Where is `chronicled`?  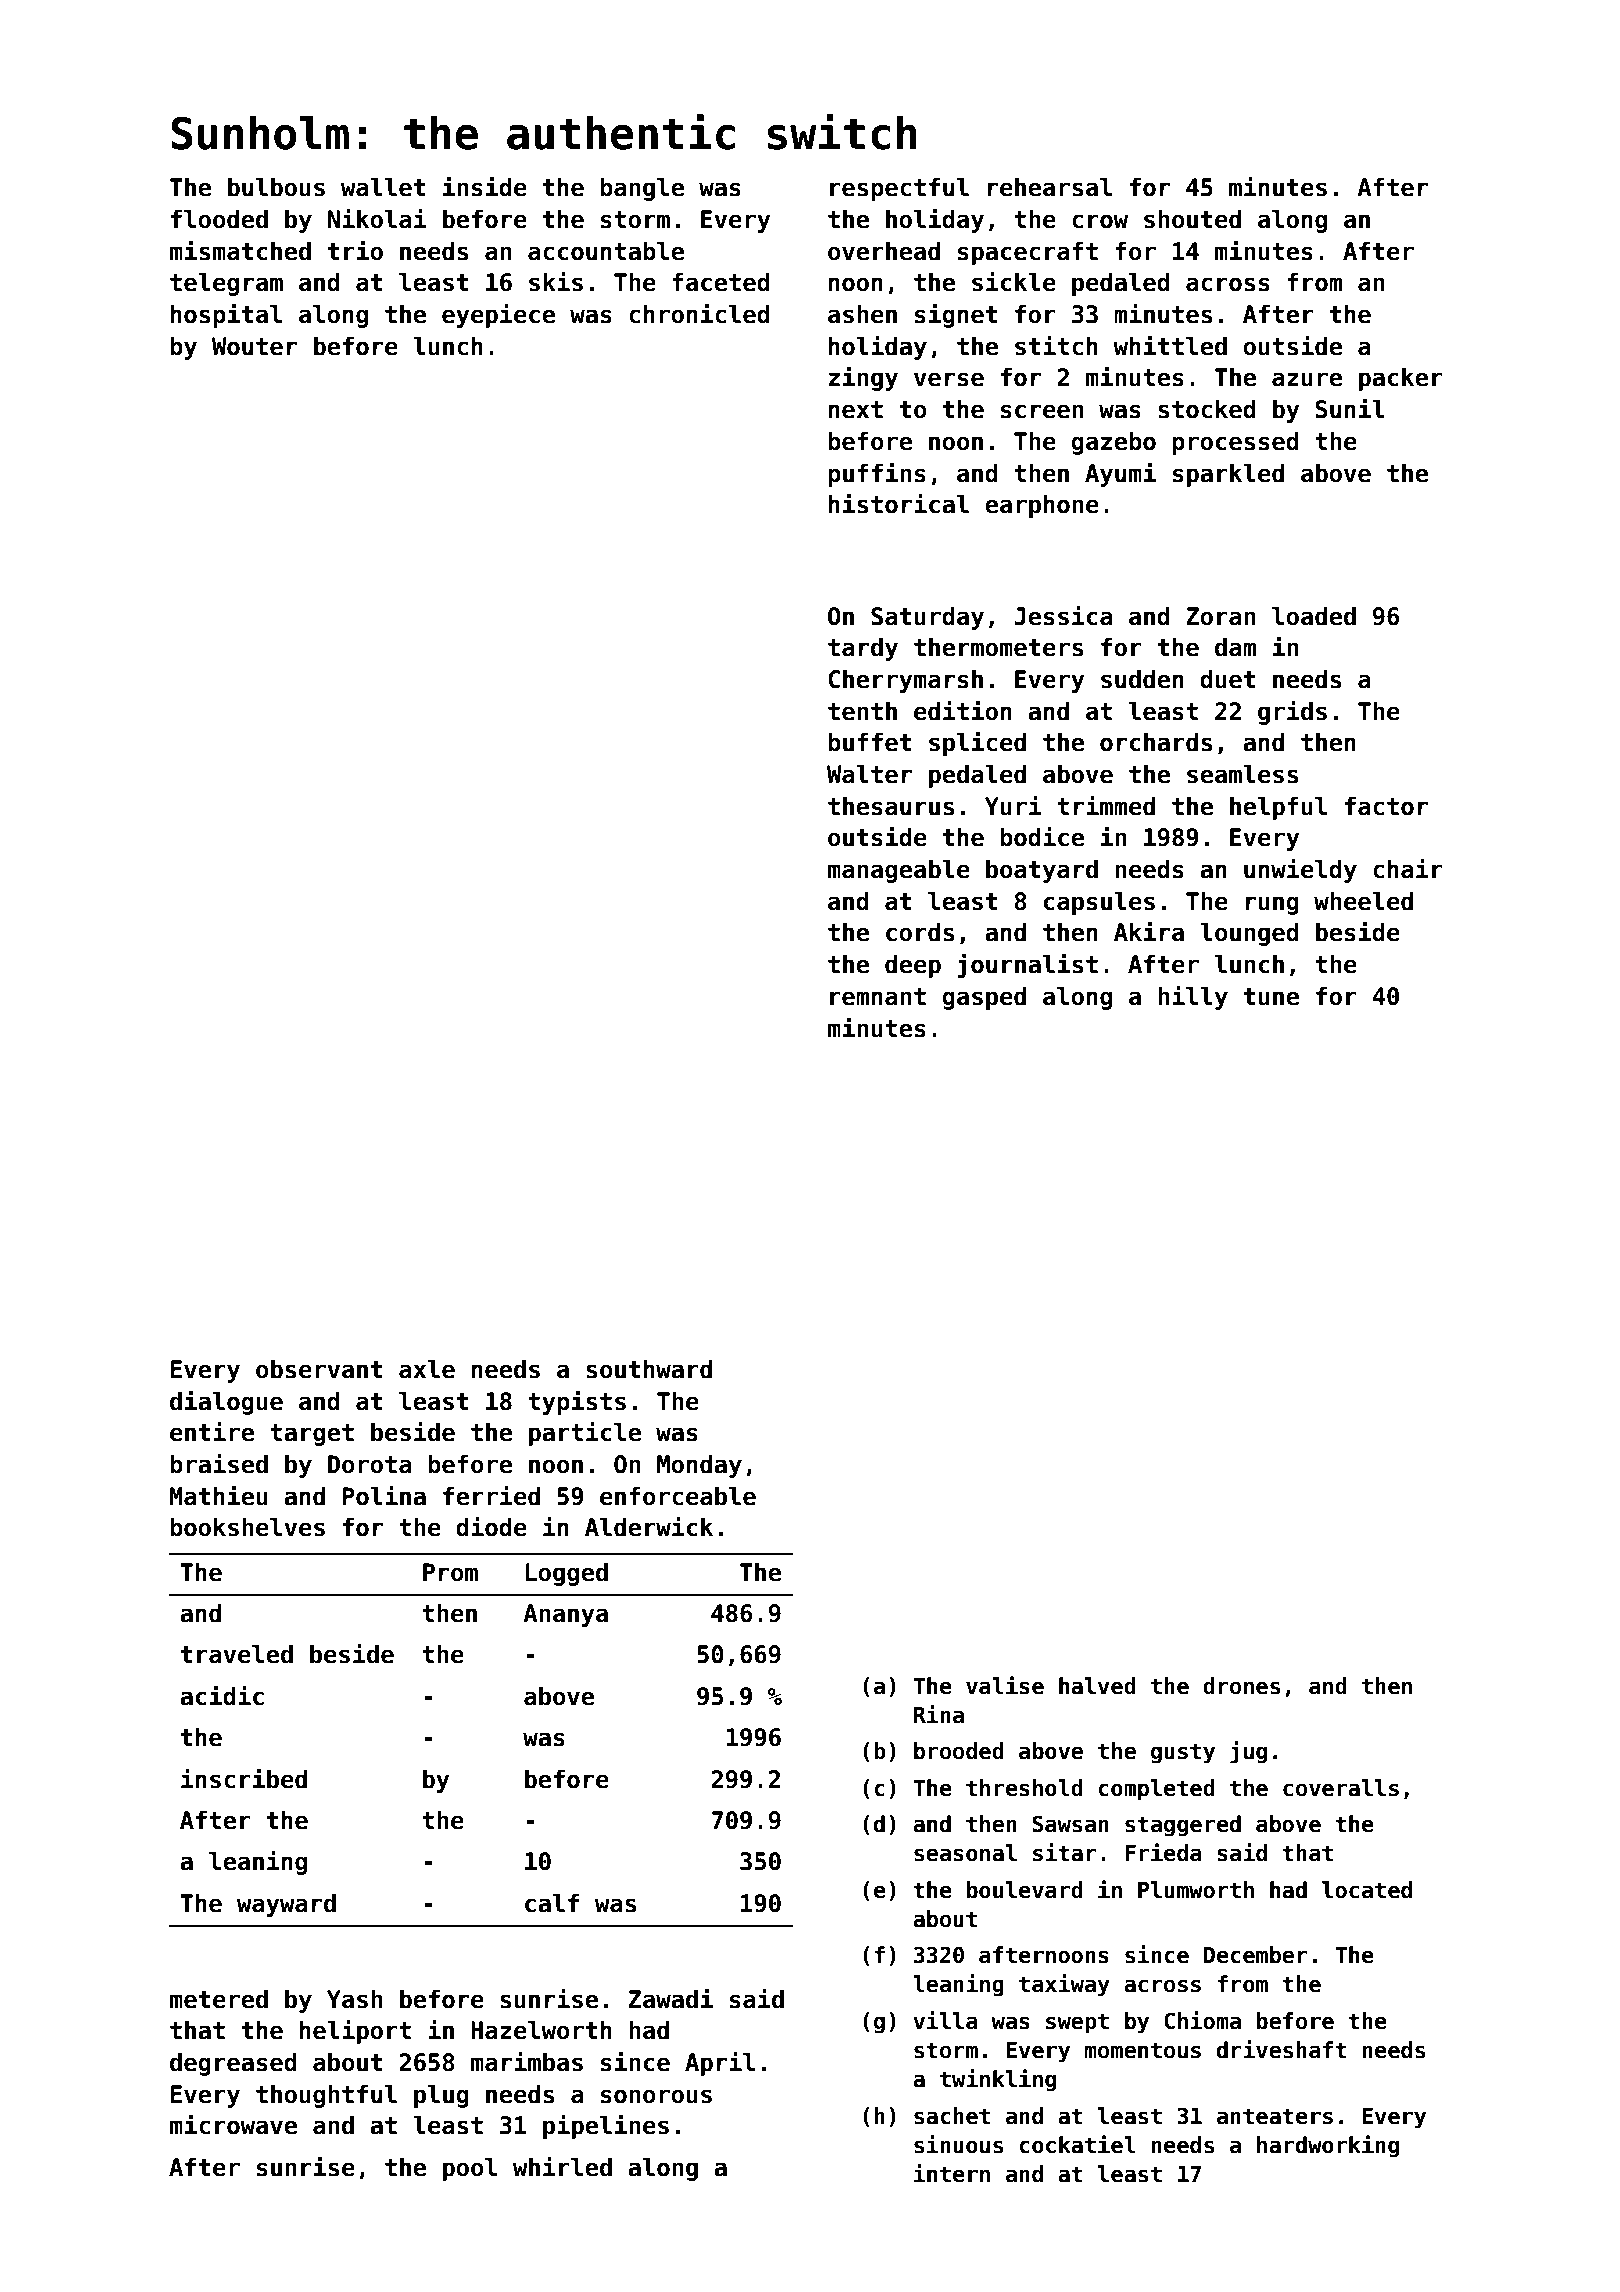 chronicled is located at coordinates (699, 313).
